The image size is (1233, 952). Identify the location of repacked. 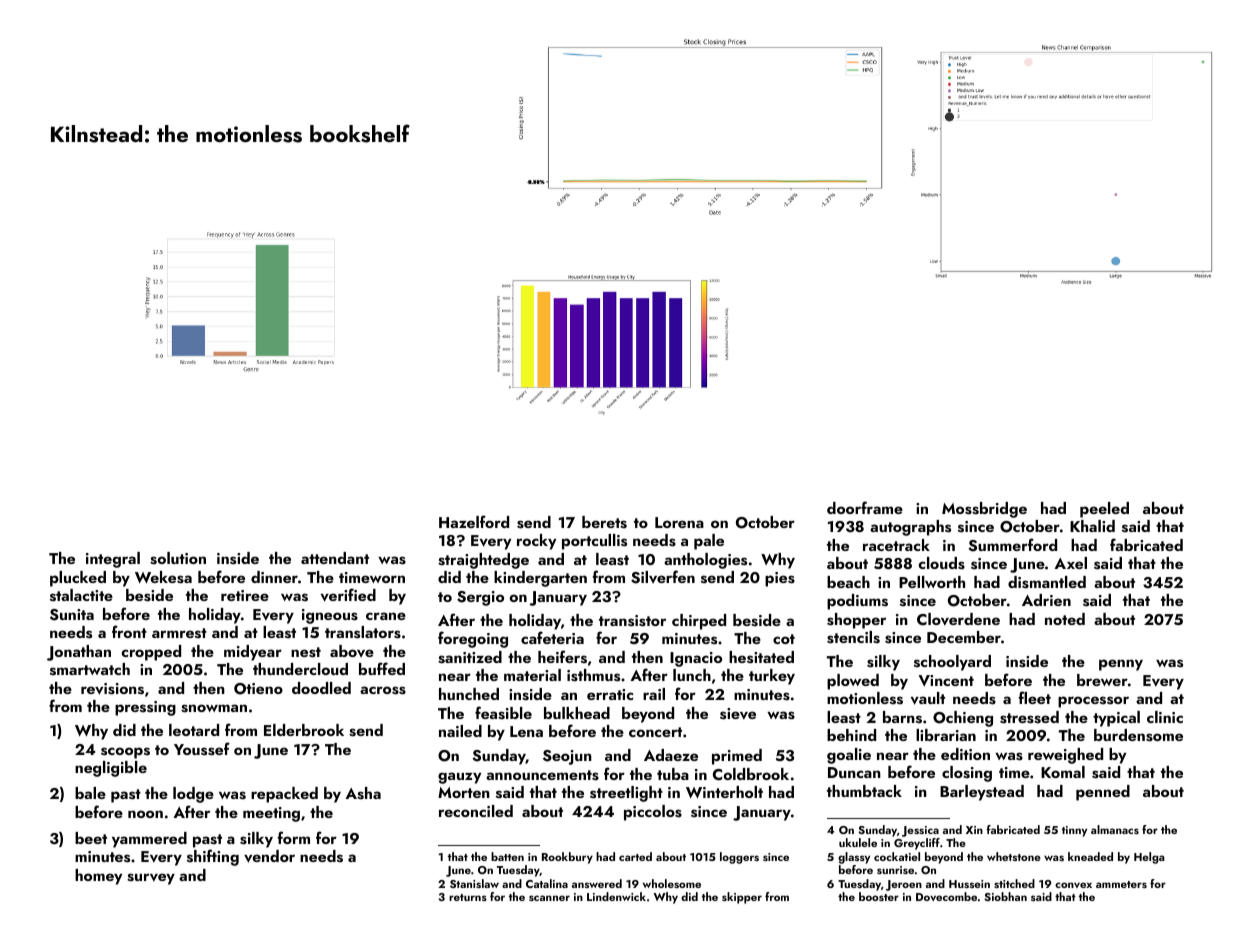
(284, 795).
